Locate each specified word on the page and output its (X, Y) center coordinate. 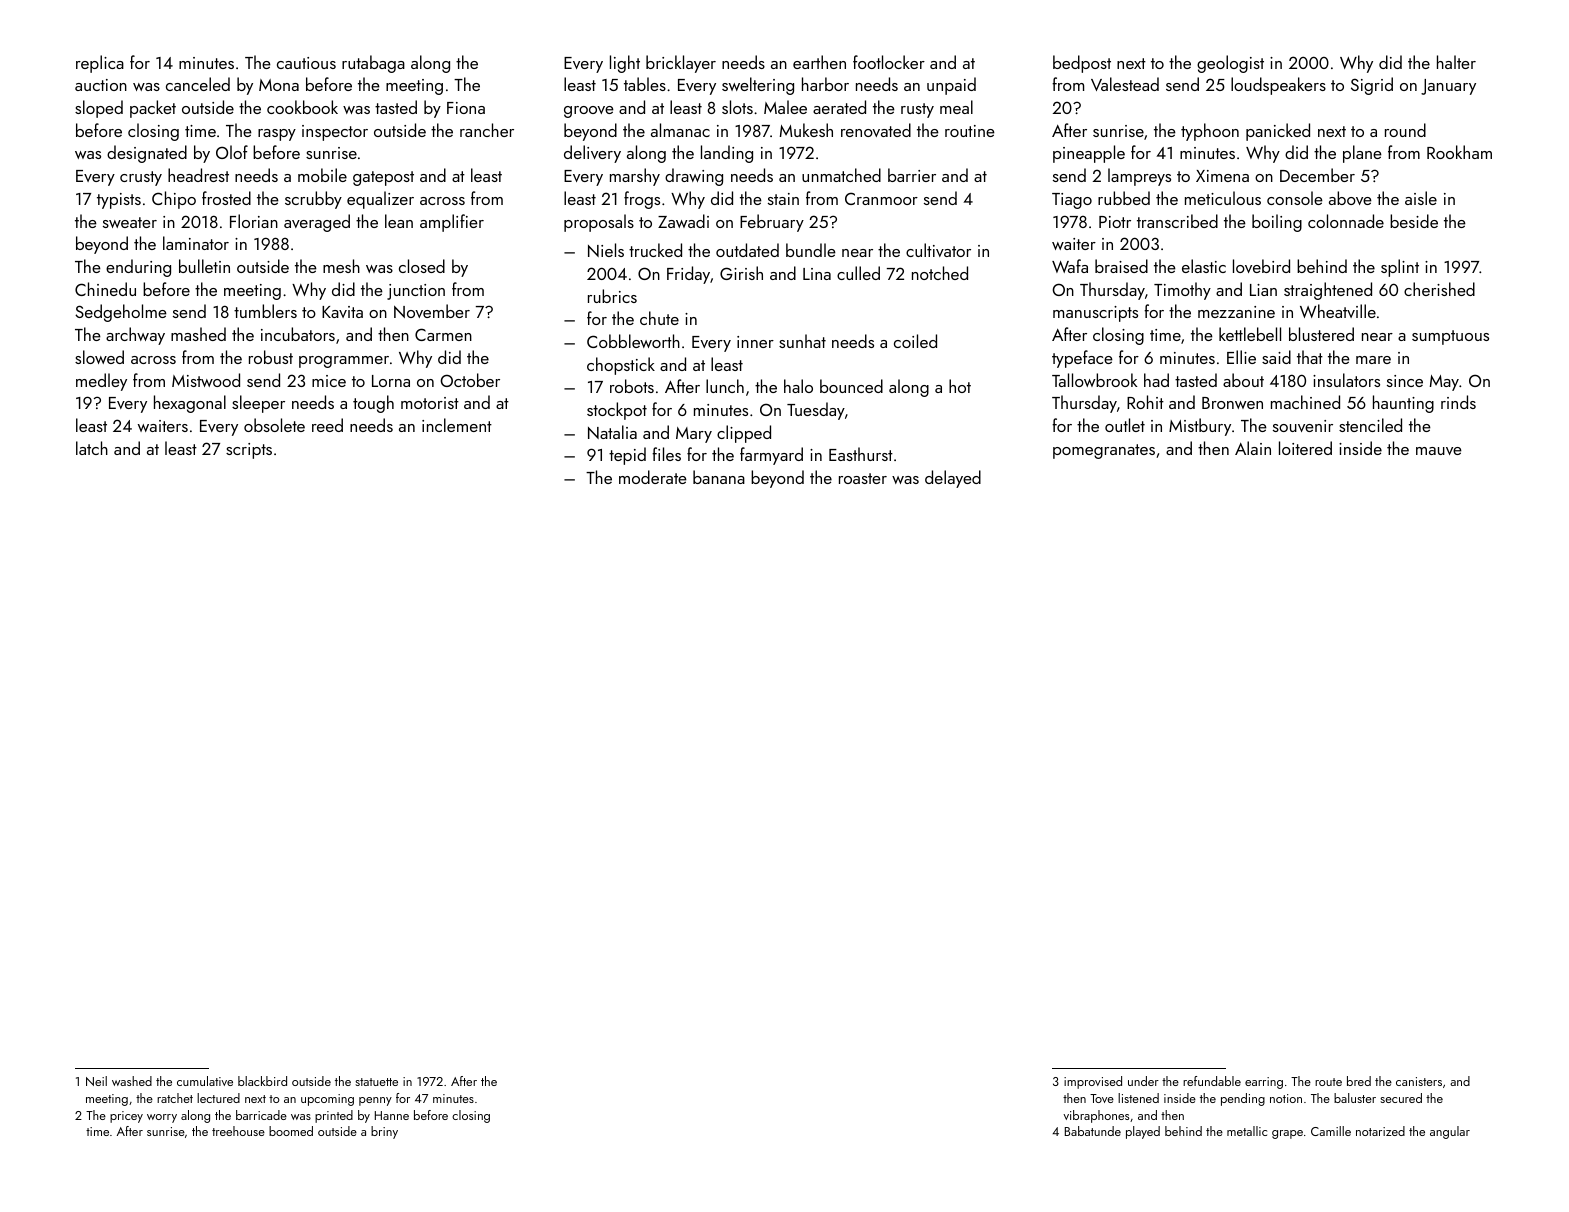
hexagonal (190, 404)
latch (92, 448)
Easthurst (861, 454)
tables (645, 84)
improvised (1093, 1082)
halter (1456, 62)
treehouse (238, 1131)
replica (100, 64)
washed (132, 1081)
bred (1359, 1081)
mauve (1439, 451)
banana (719, 477)
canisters (1419, 1081)
